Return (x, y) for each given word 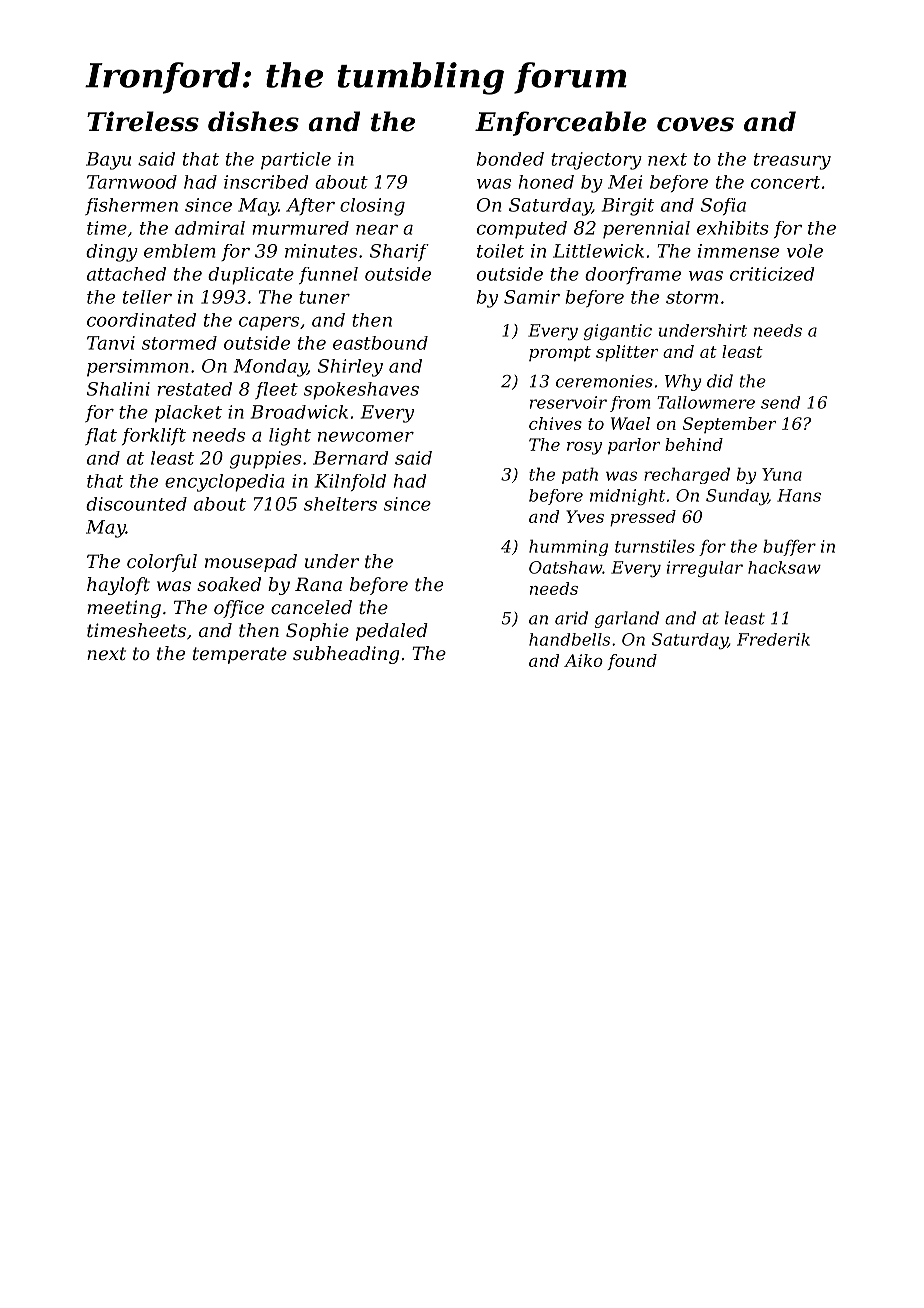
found (632, 662)
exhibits (733, 228)
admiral (210, 228)
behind (694, 444)
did (720, 381)
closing (372, 207)
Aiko (583, 660)
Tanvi (111, 343)
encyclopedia (225, 483)
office (239, 609)
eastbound (380, 343)
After (310, 206)
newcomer (366, 437)
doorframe (633, 275)
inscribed (266, 182)
